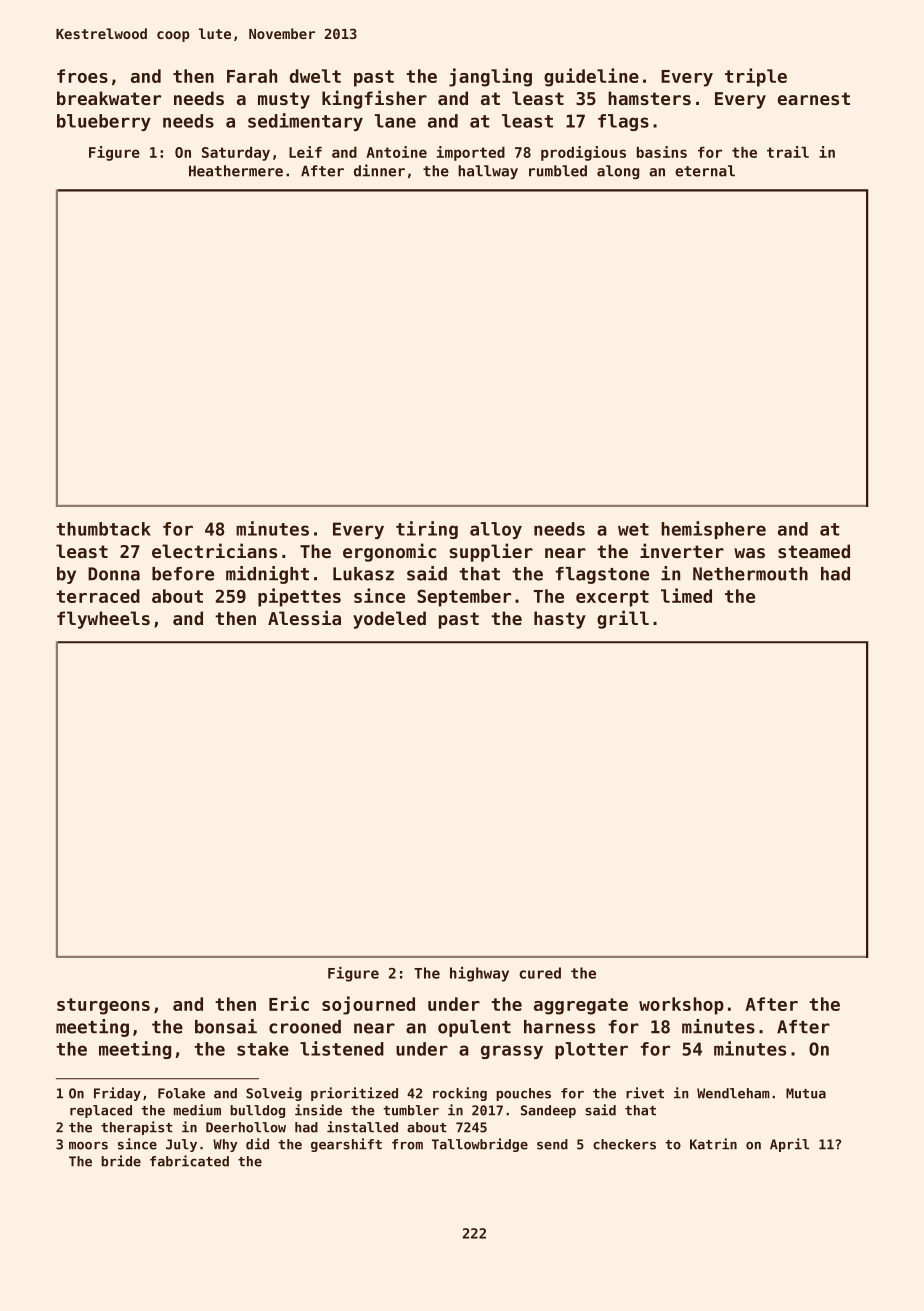  What do you see at coordinates (560, 620) in the image?
I see `hasty` at bounding box center [560, 620].
